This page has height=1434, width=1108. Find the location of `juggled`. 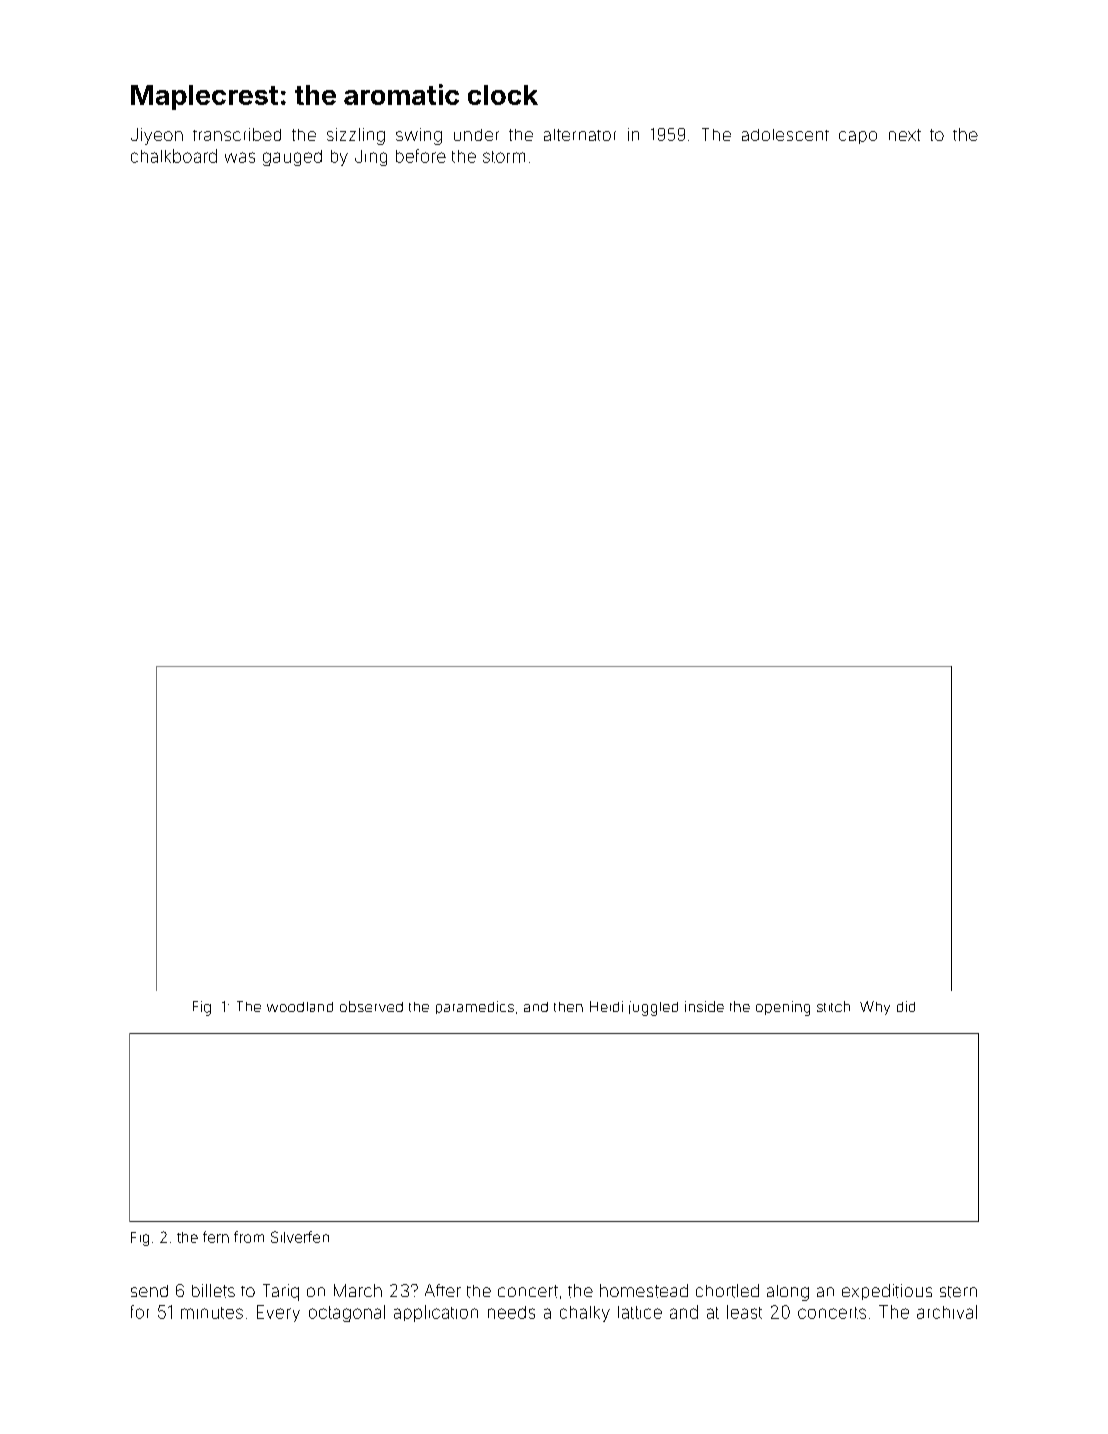

juggled is located at coordinates (653, 1008).
